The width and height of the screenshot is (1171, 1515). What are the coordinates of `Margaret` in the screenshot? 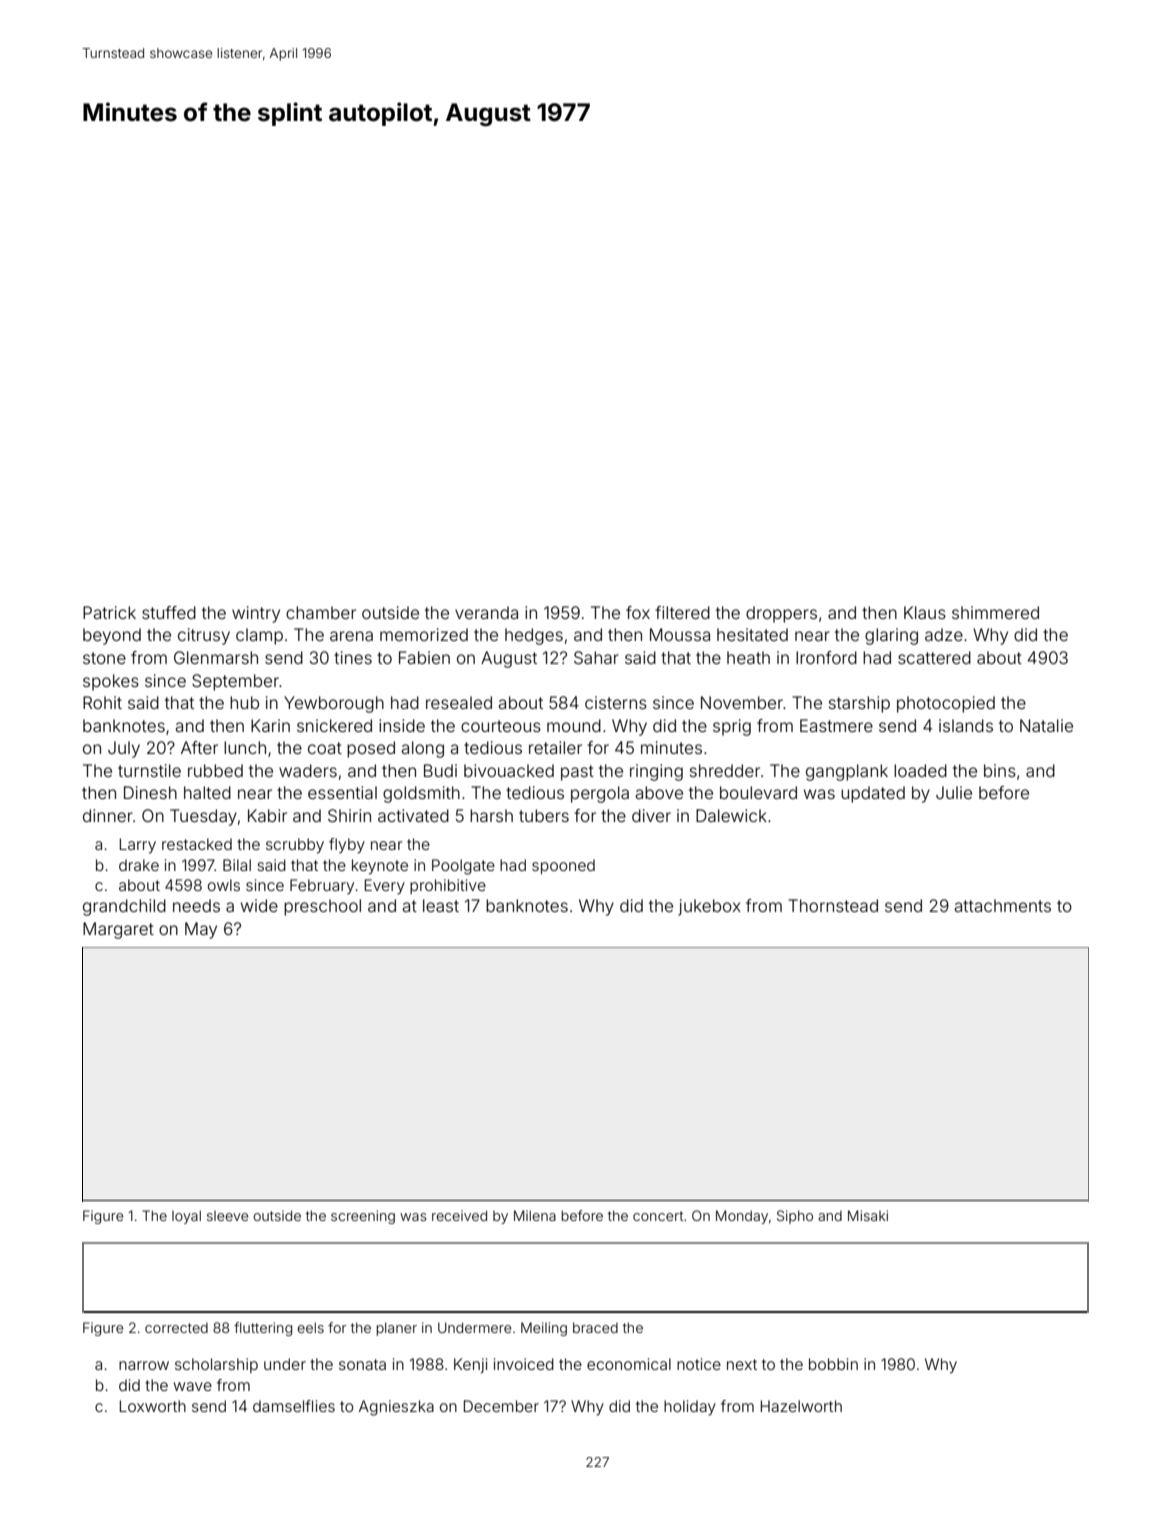 It's located at (118, 930).
